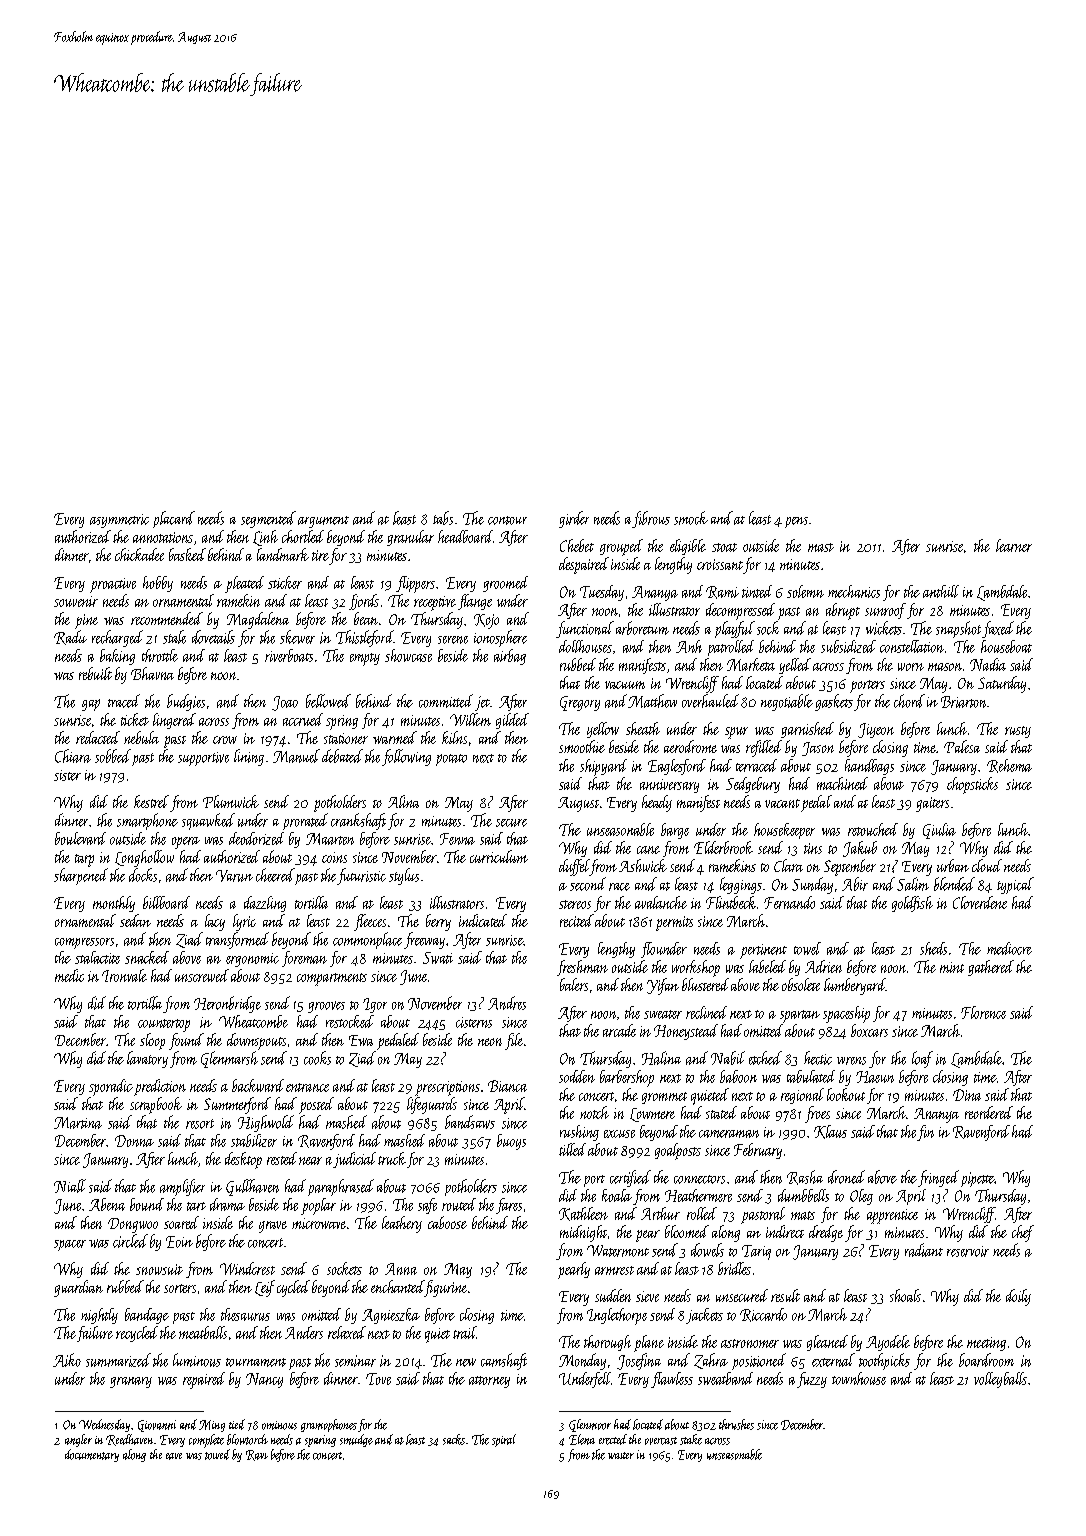  What do you see at coordinates (119, 521) in the document?
I see `asymmetric` at bounding box center [119, 521].
